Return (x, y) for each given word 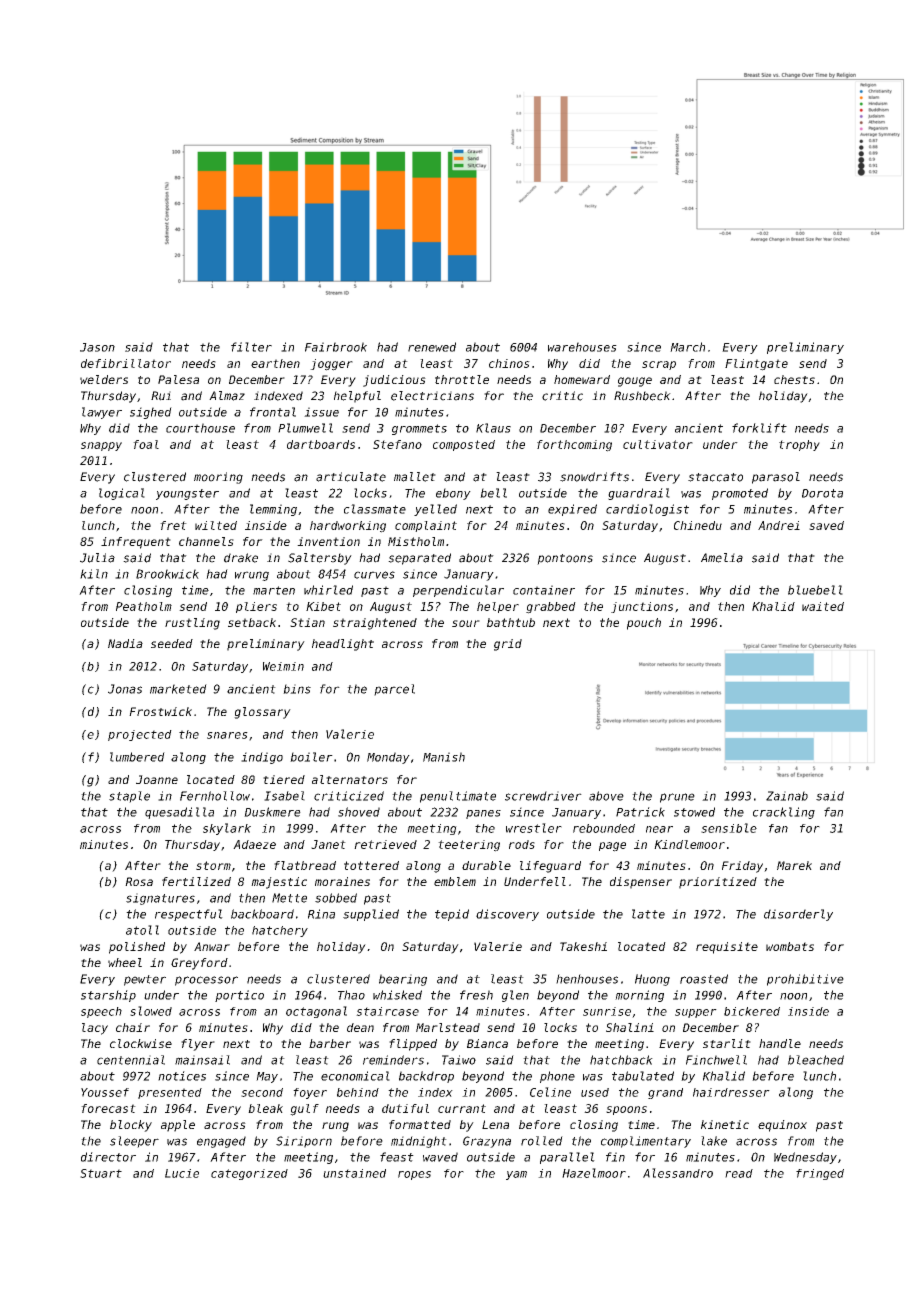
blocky (131, 1126)
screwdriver (543, 796)
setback (252, 622)
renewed (432, 347)
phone (557, 1077)
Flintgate (756, 365)
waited (823, 606)
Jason (97, 347)
